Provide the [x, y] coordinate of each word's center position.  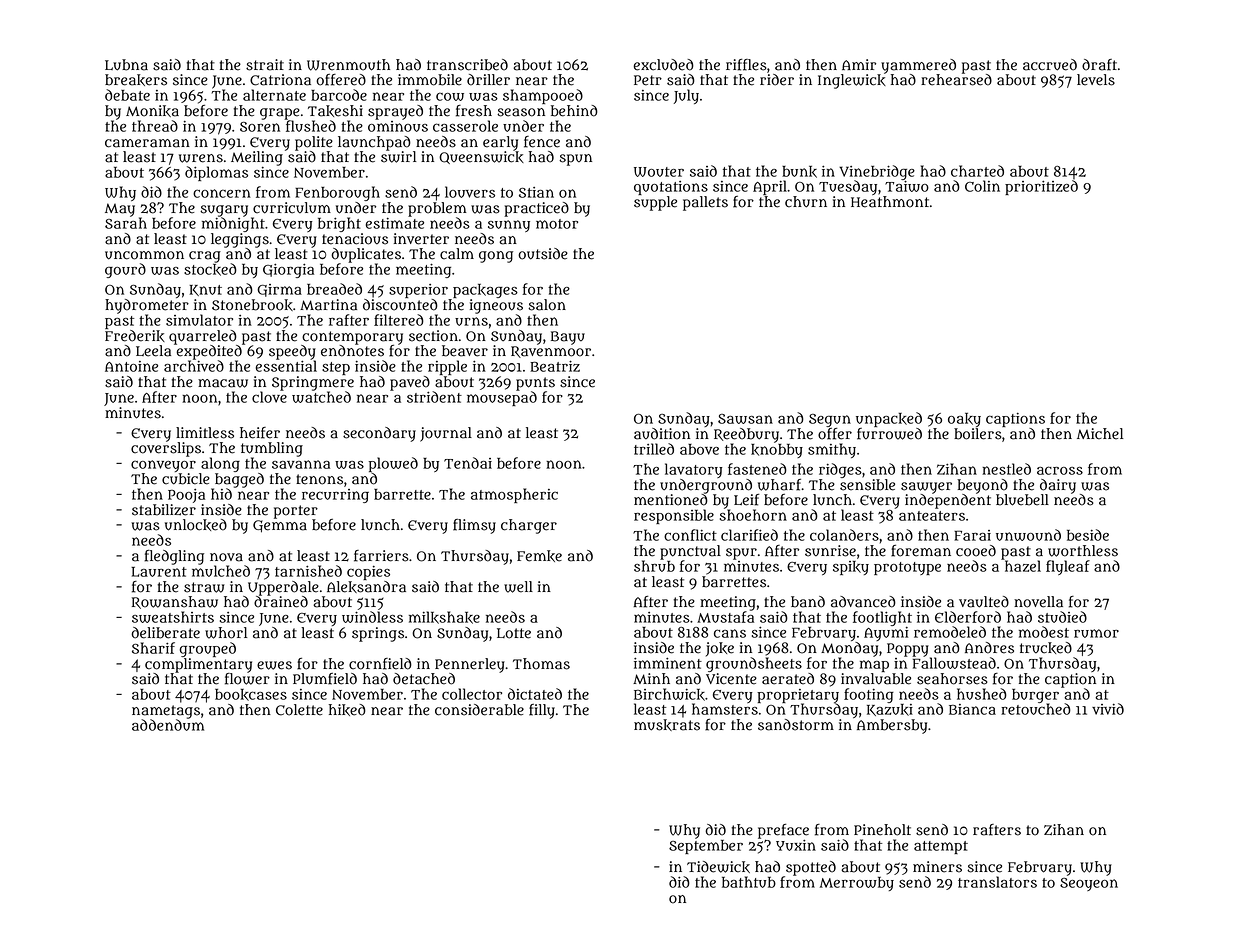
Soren [260, 127]
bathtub [749, 882]
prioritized [1041, 187]
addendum [168, 725]
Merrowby [857, 884]
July [686, 96]
